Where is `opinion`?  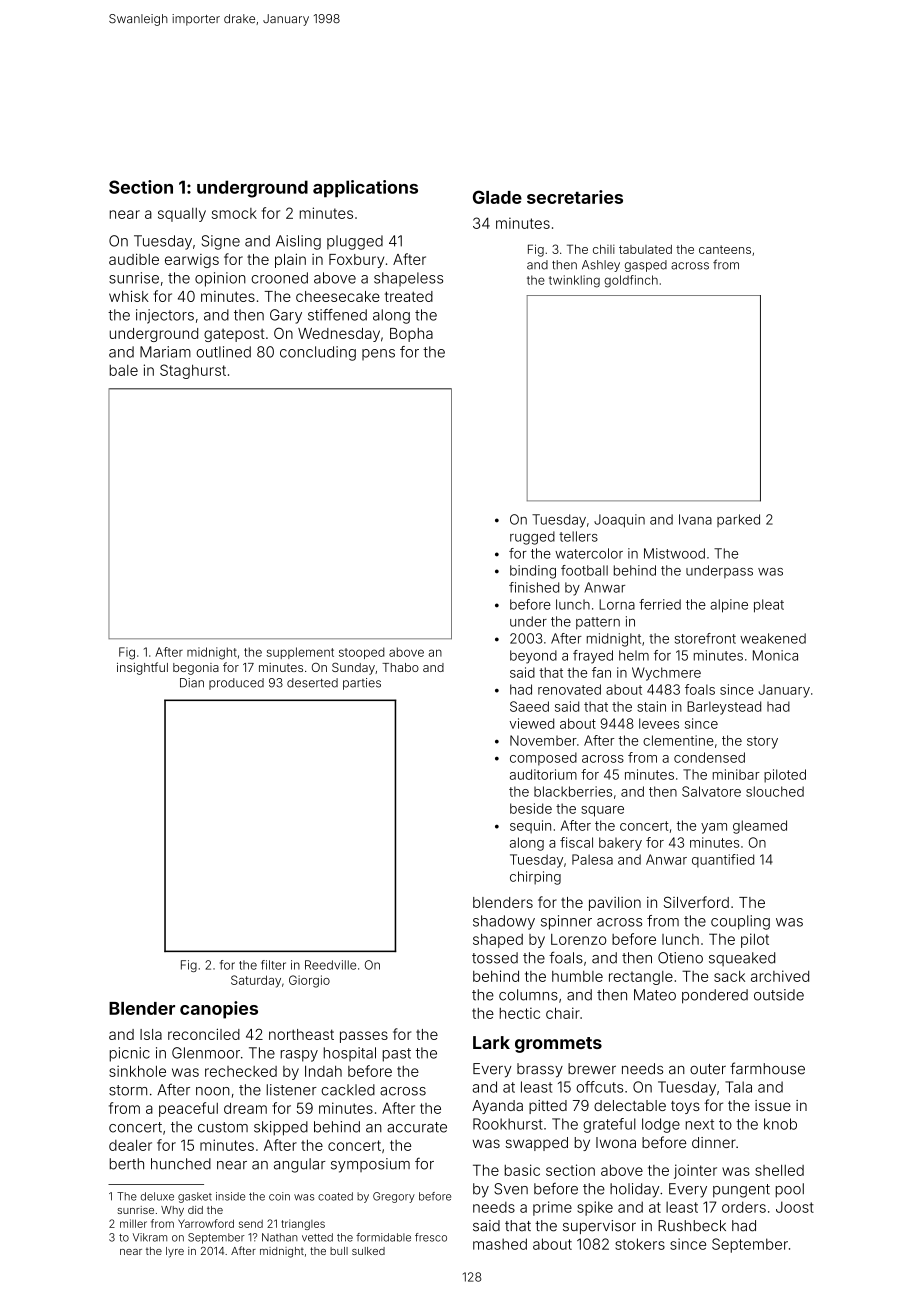 opinion is located at coordinates (220, 279).
